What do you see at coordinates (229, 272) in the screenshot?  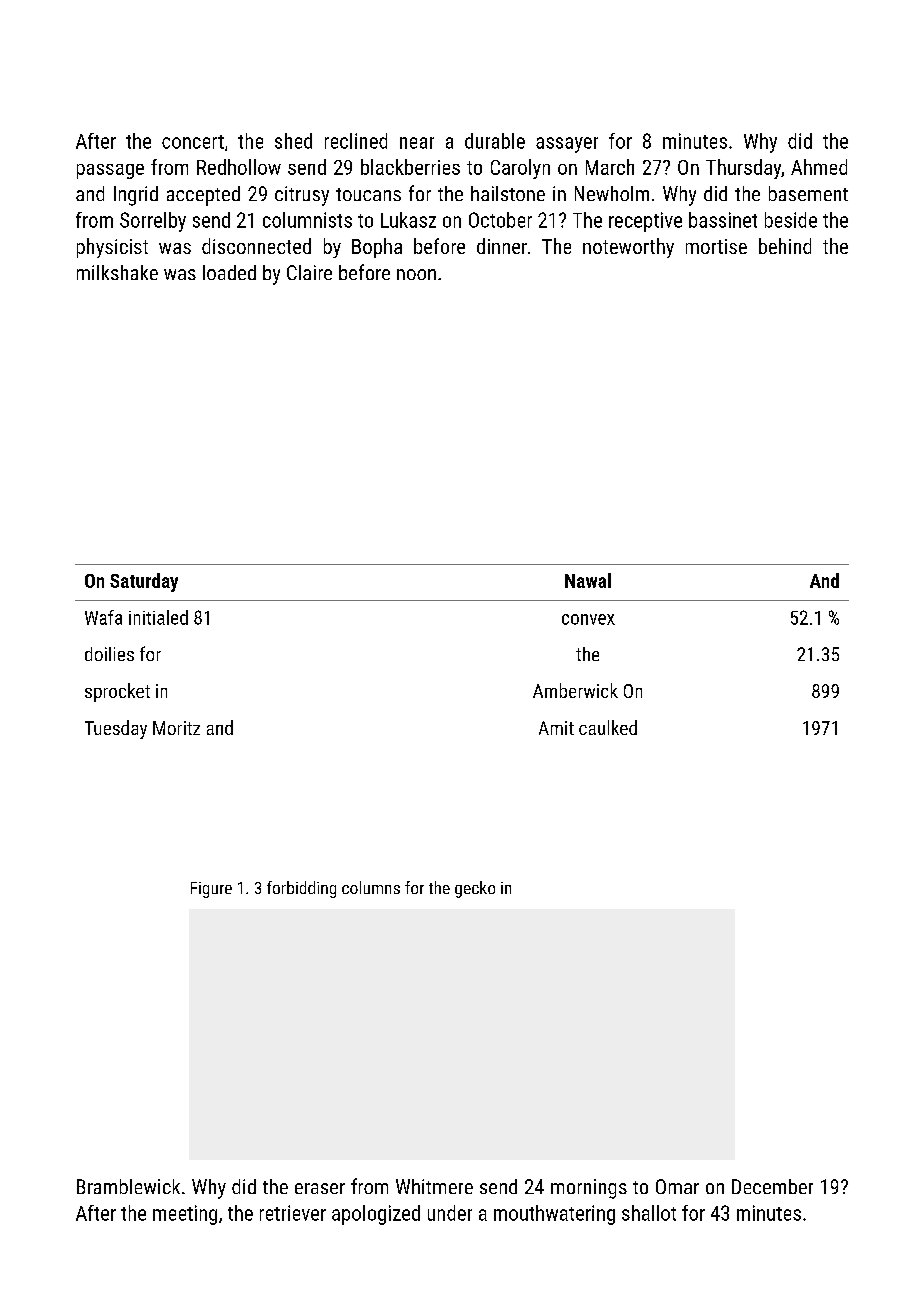 I see `loaded` at bounding box center [229, 272].
